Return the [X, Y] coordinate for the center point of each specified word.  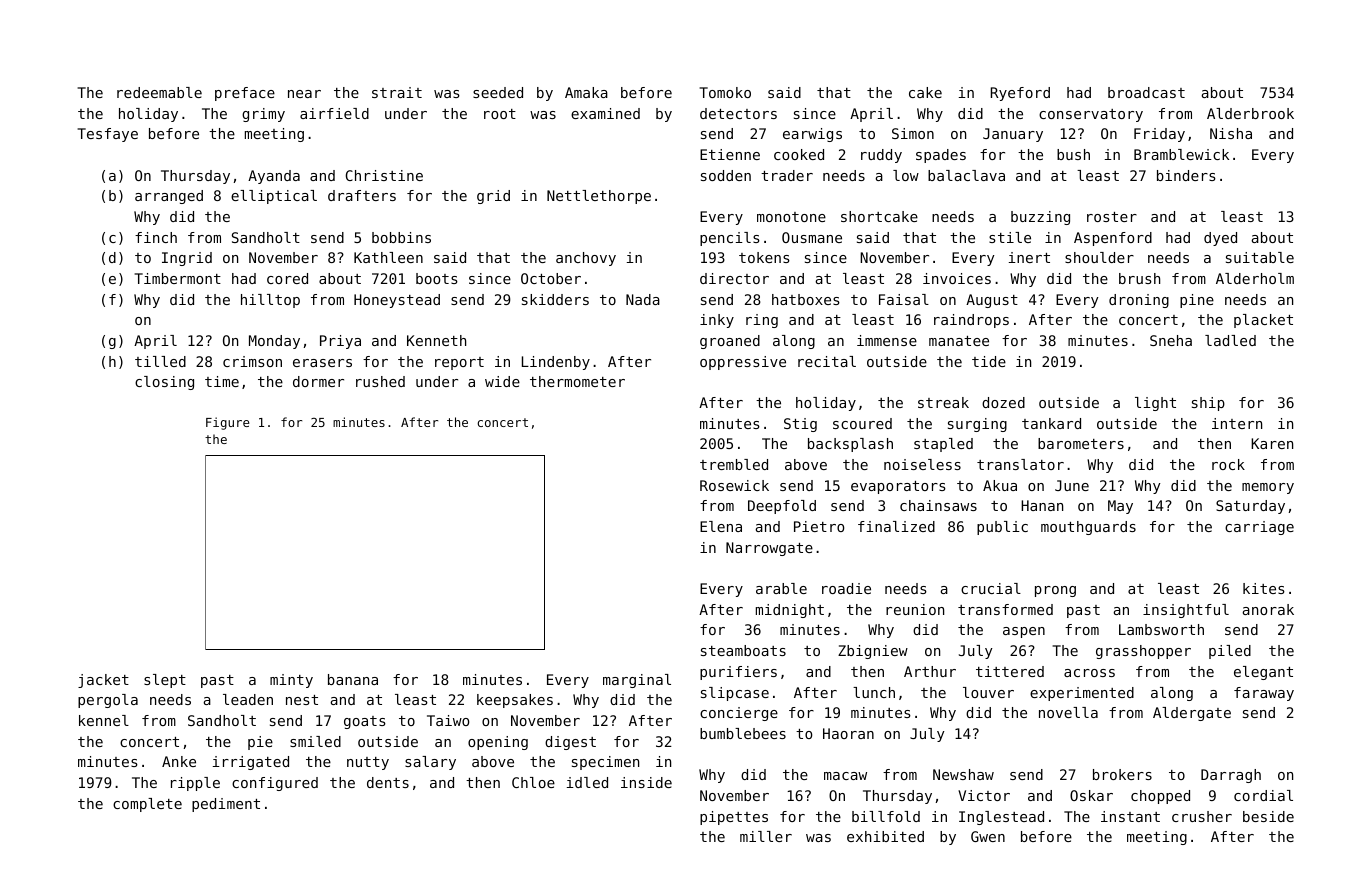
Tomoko [725, 92]
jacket [103, 681]
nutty [368, 763]
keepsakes [515, 701]
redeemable [159, 92]
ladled [1230, 340]
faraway [1264, 694]
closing [164, 383]
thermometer [577, 381]
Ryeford [1020, 94]
